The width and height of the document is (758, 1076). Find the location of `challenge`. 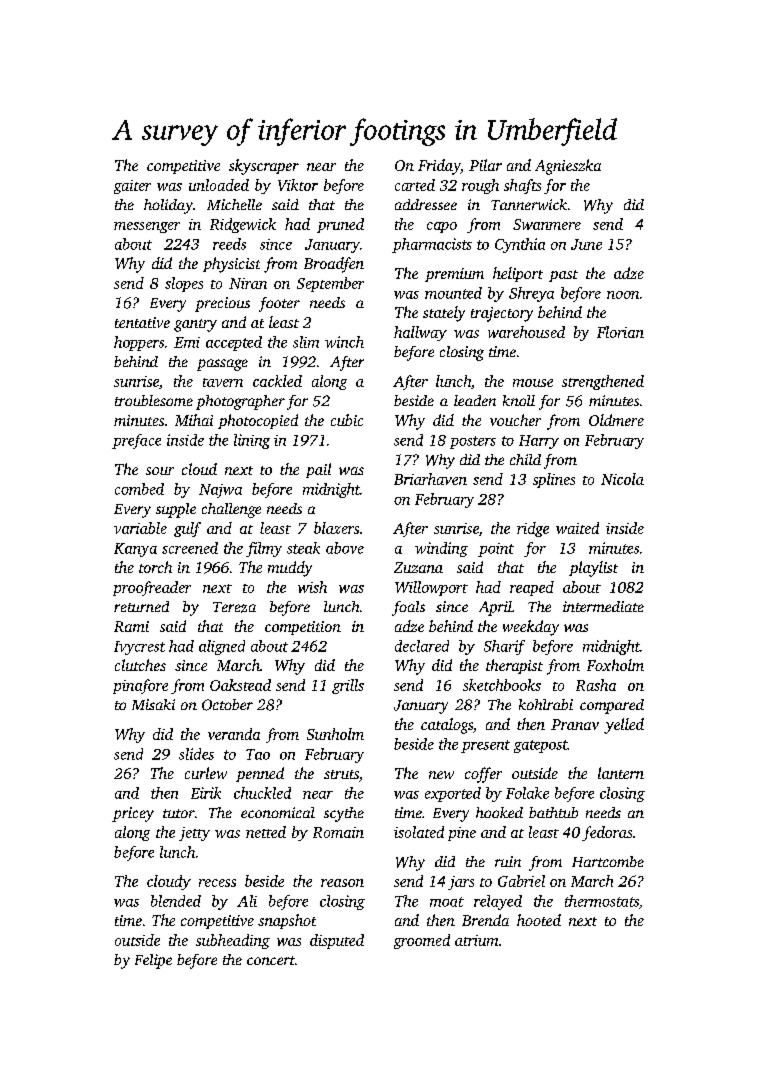

challenge is located at coordinates (231, 510).
